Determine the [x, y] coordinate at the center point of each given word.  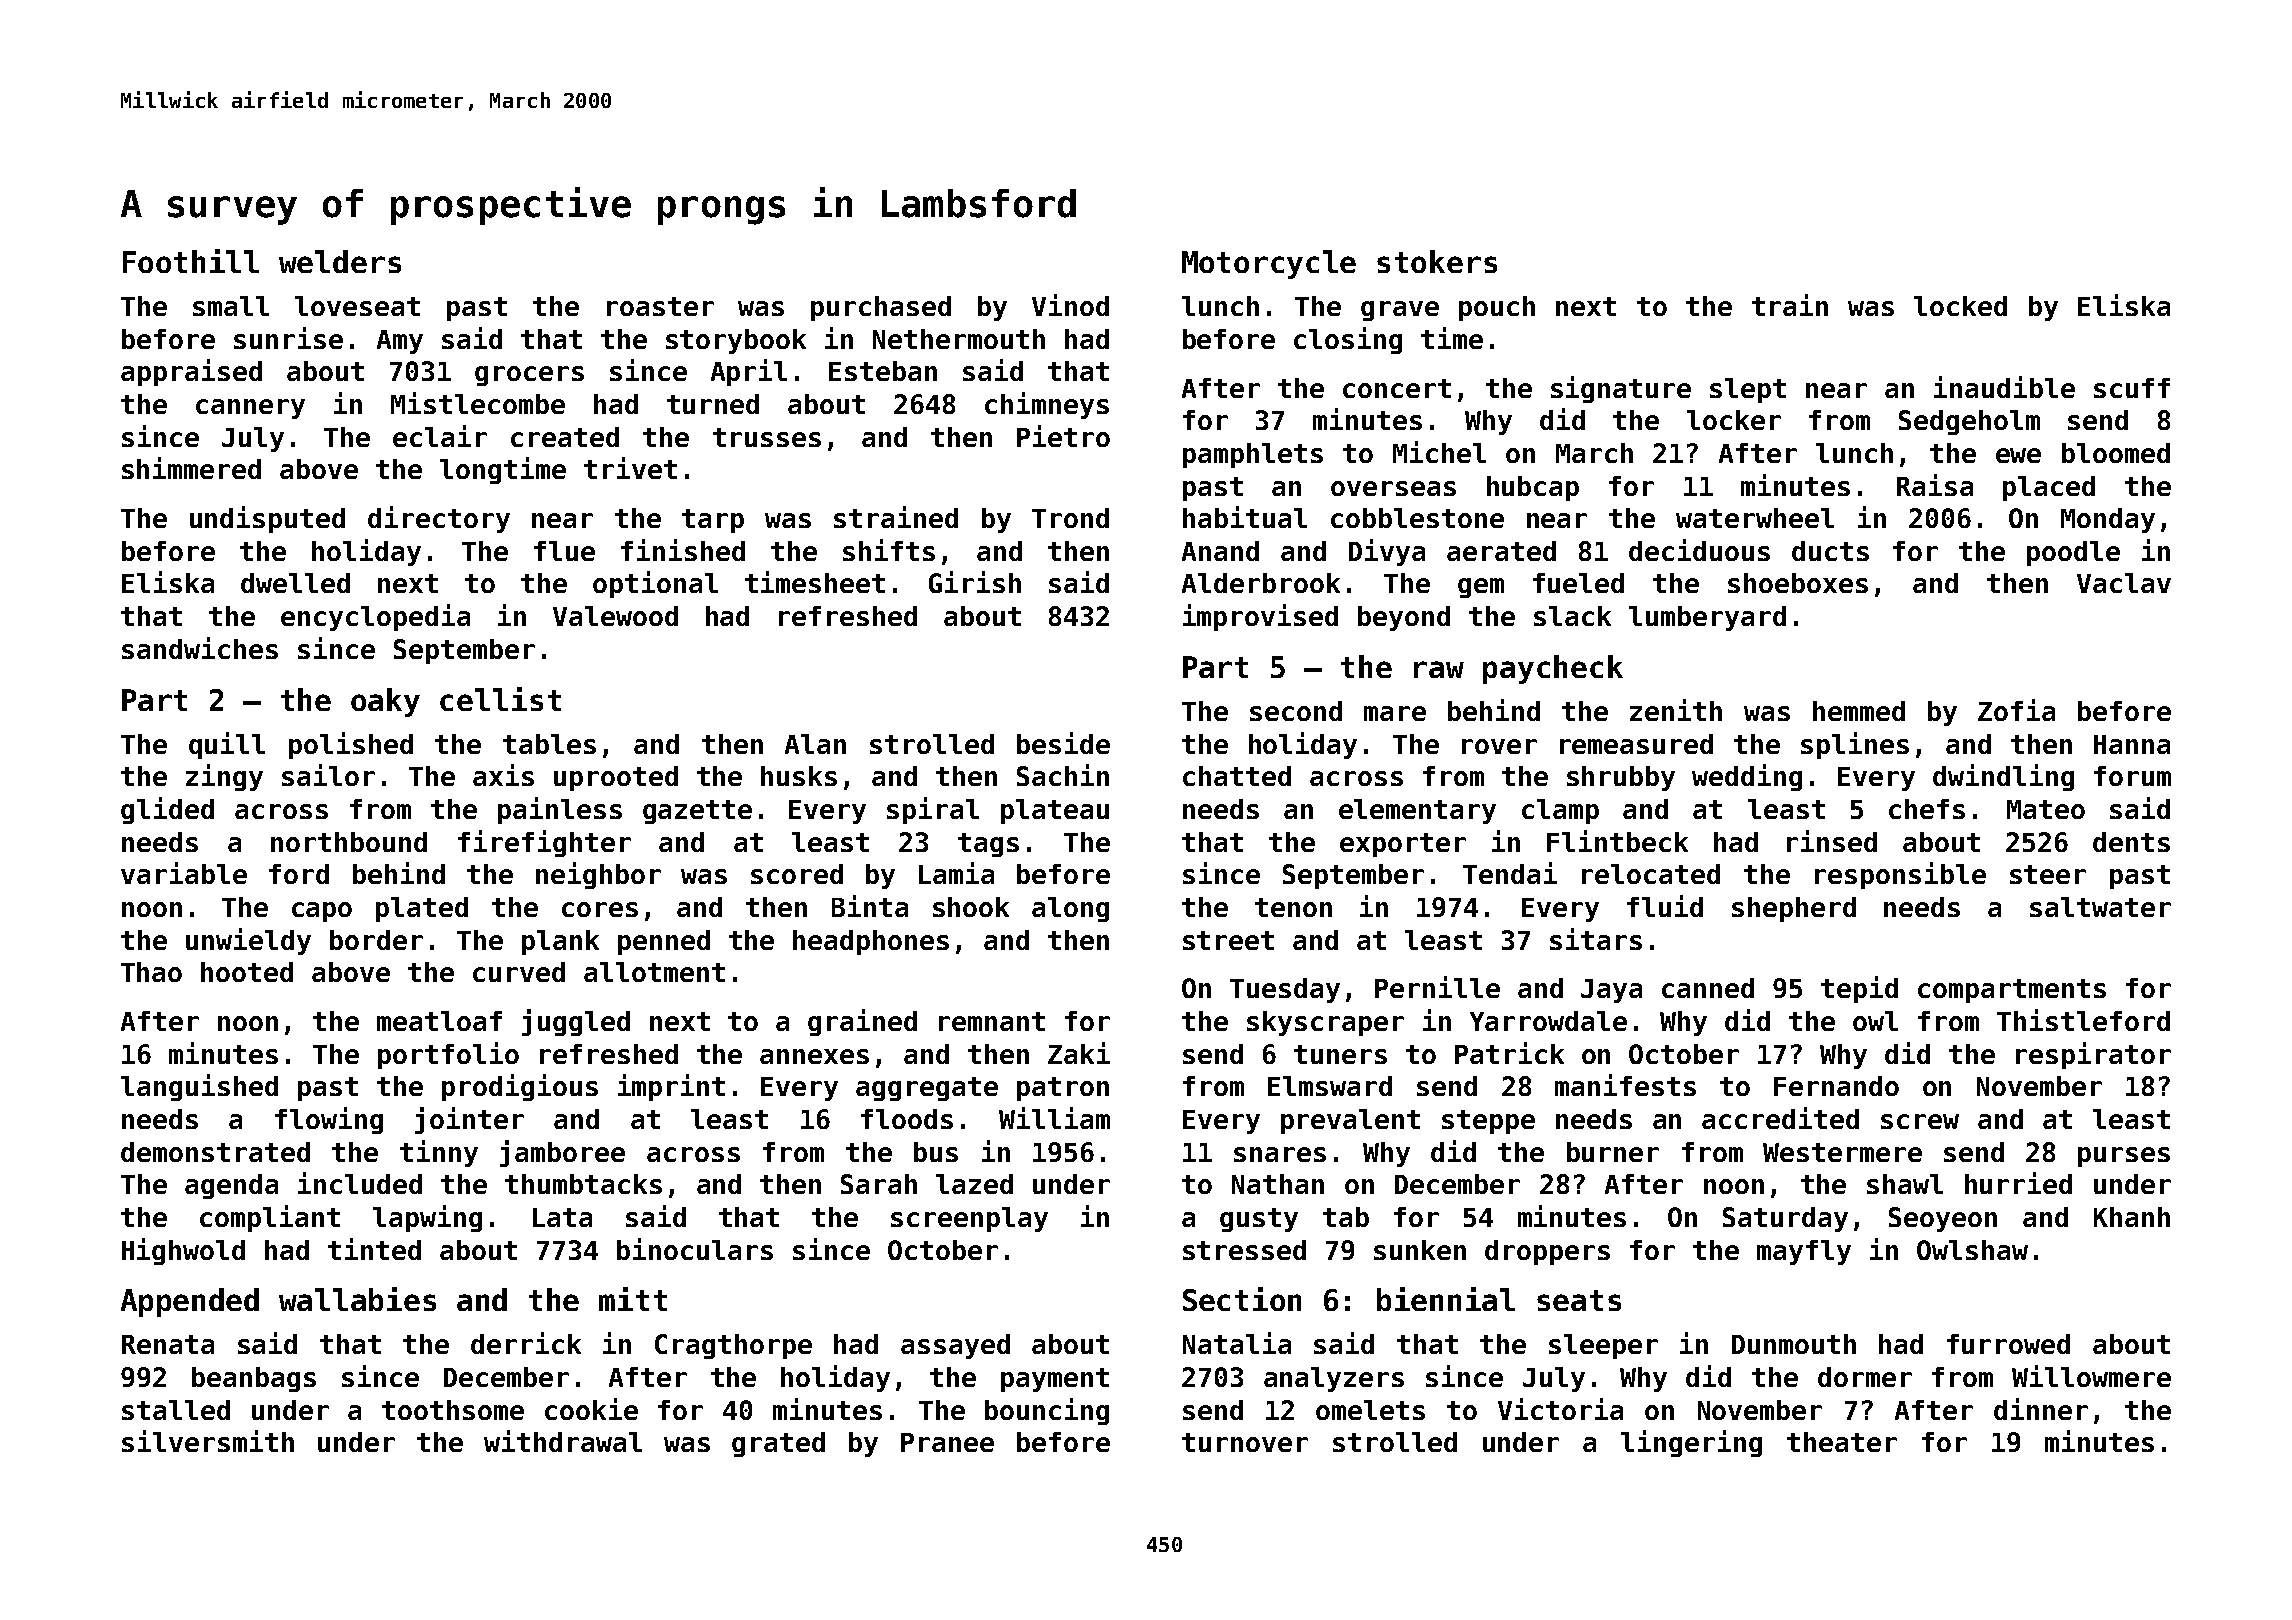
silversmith [208, 1441]
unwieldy [248, 941]
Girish [975, 582]
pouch [1497, 308]
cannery [250, 409]
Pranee [947, 1442]
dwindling [2003, 777]
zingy [224, 777]
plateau [1055, 811]
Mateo [2046, 809]
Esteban [883, 371]
